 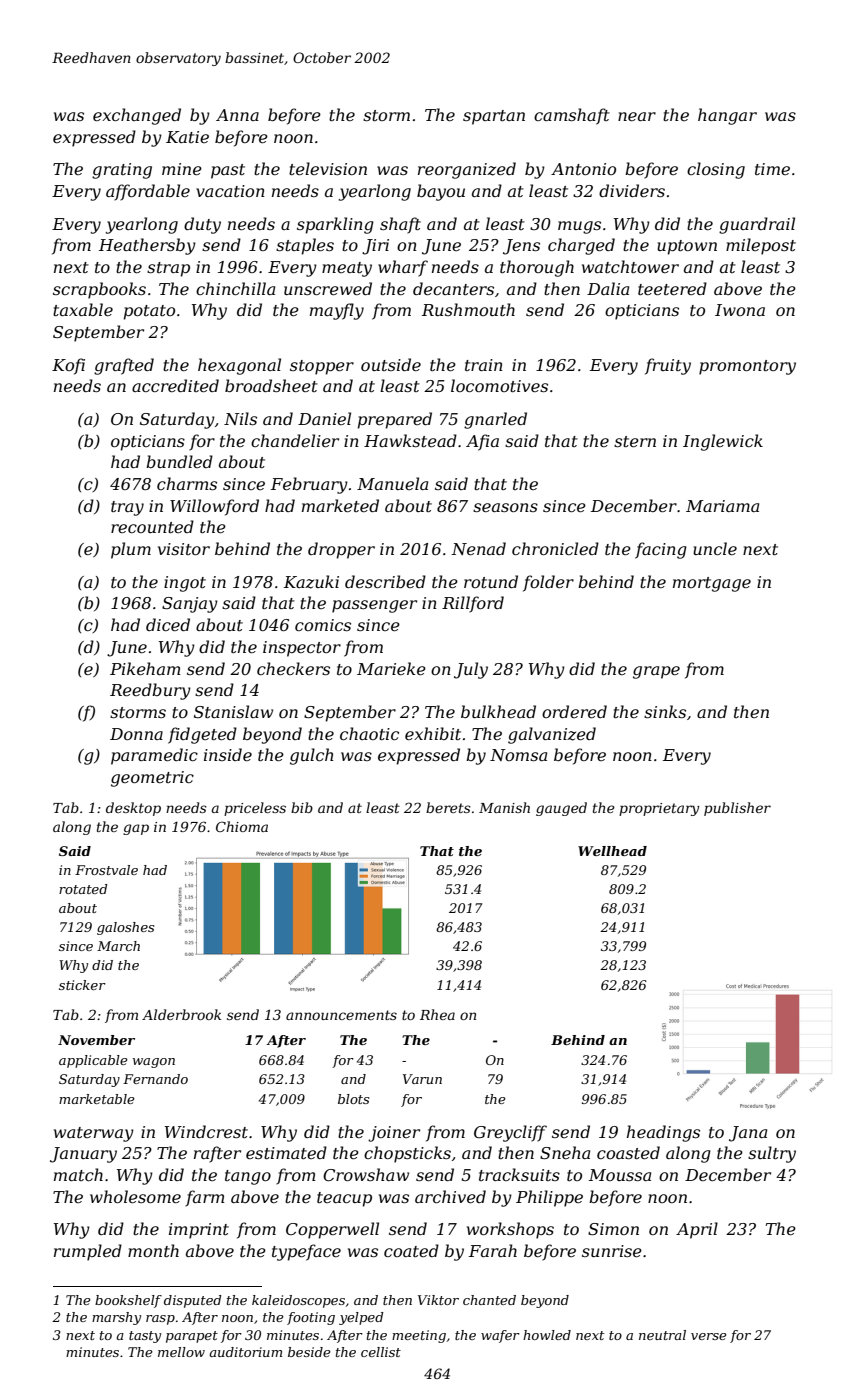 I want to click on Reedbury, so click(x=150, y=691).
